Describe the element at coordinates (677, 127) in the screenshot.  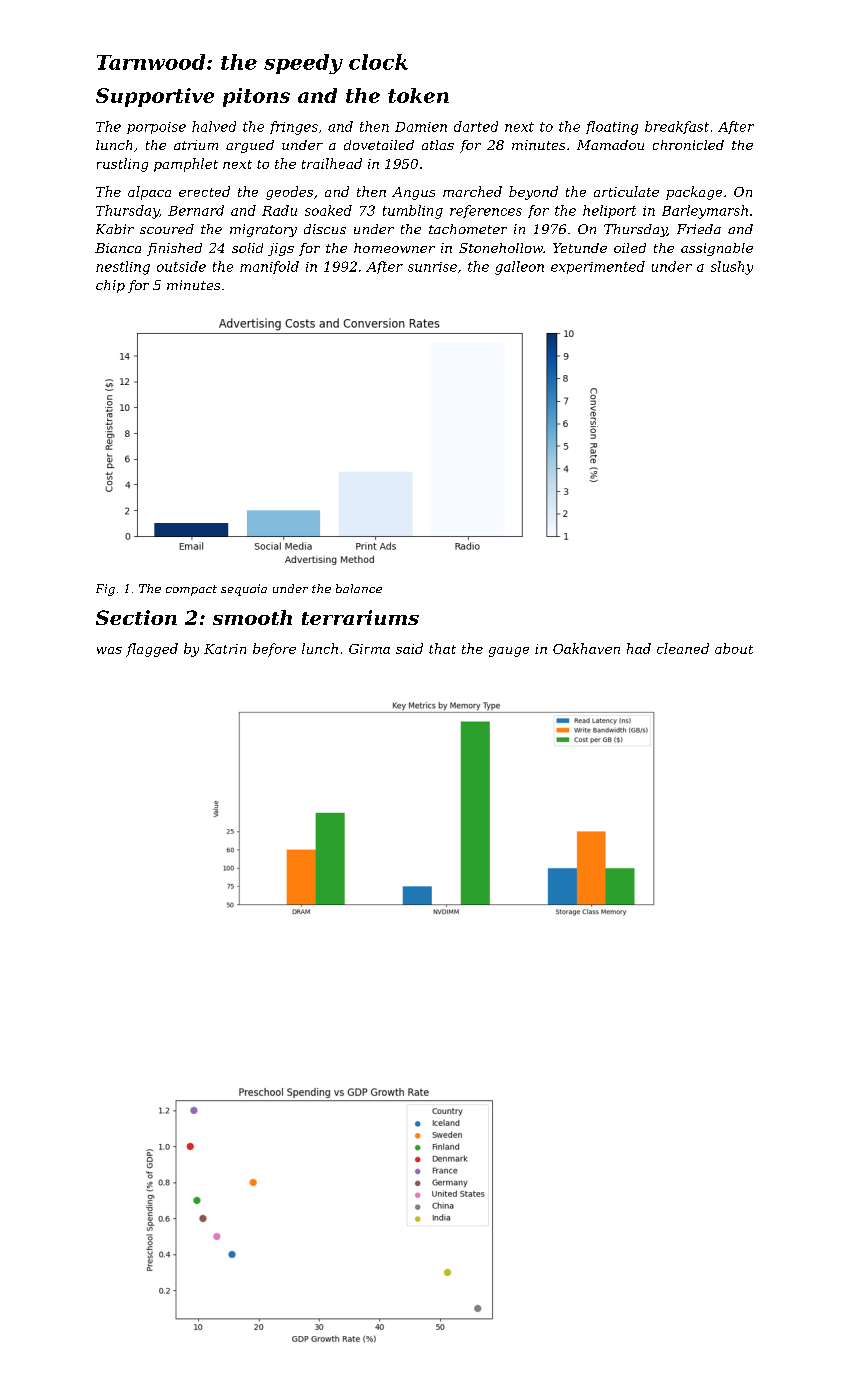
I see `breakfast` at that location.
